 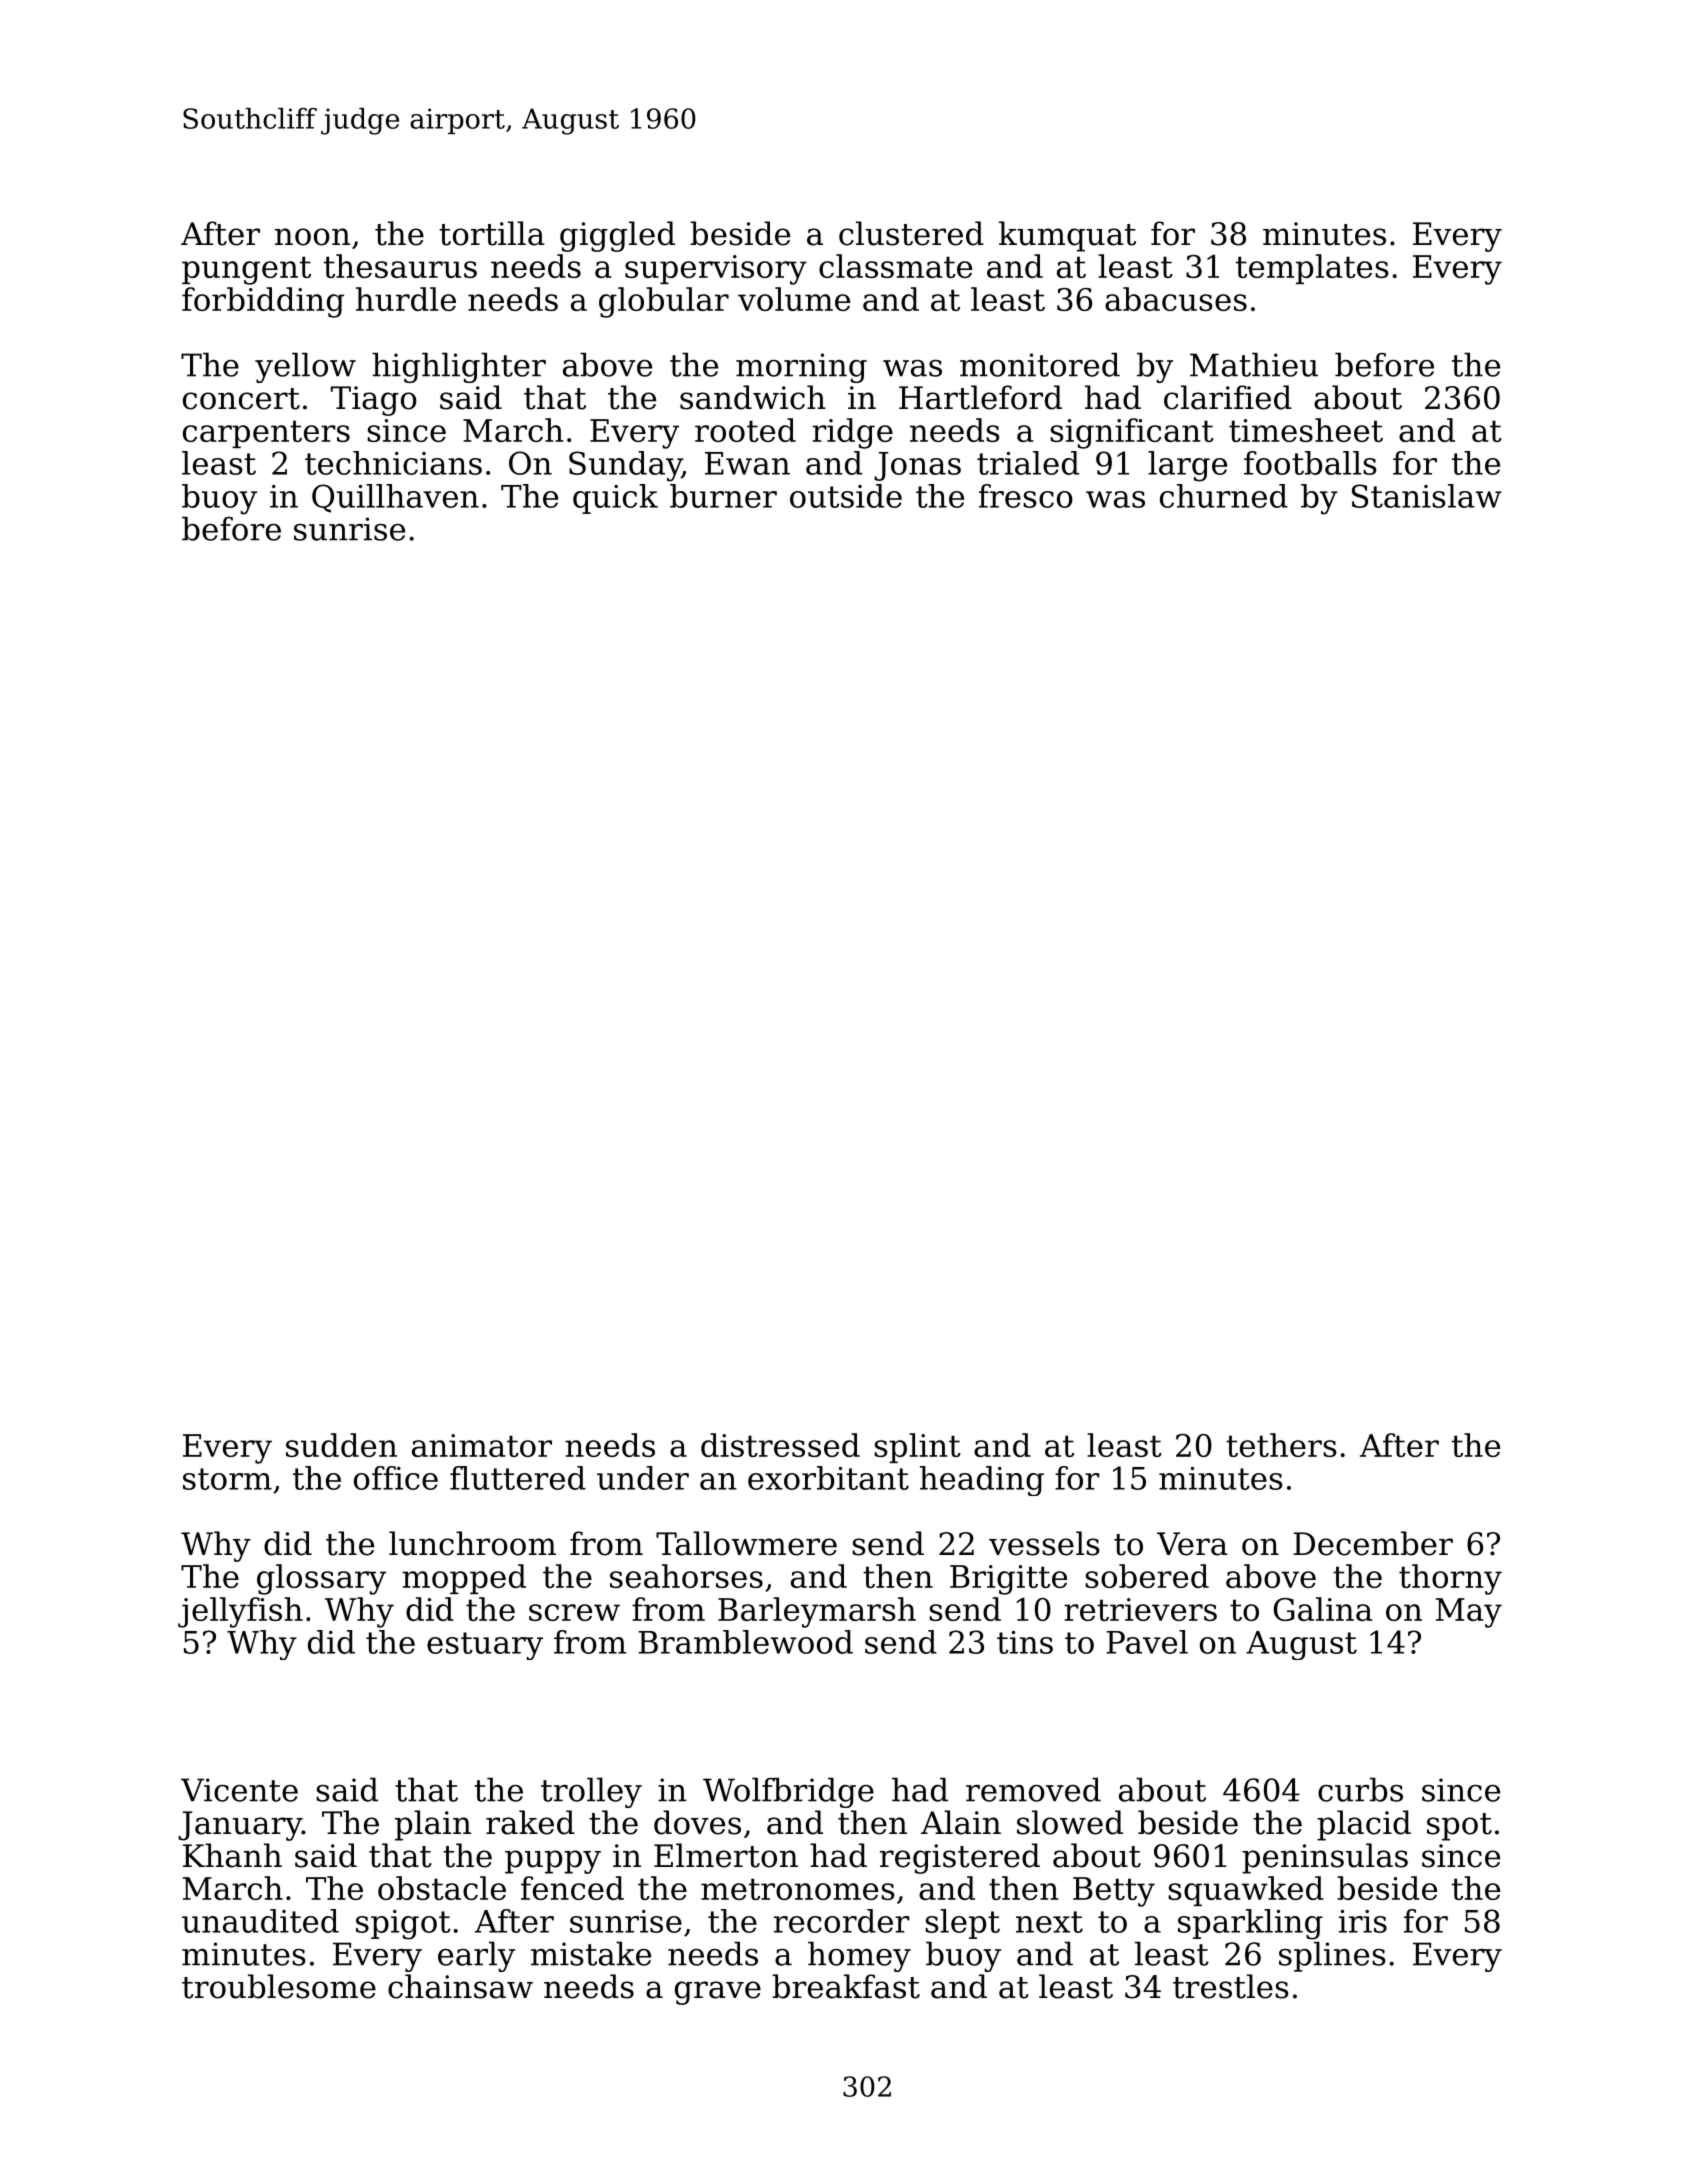 I want to click on carpenters, so click(x=266, y=434).
